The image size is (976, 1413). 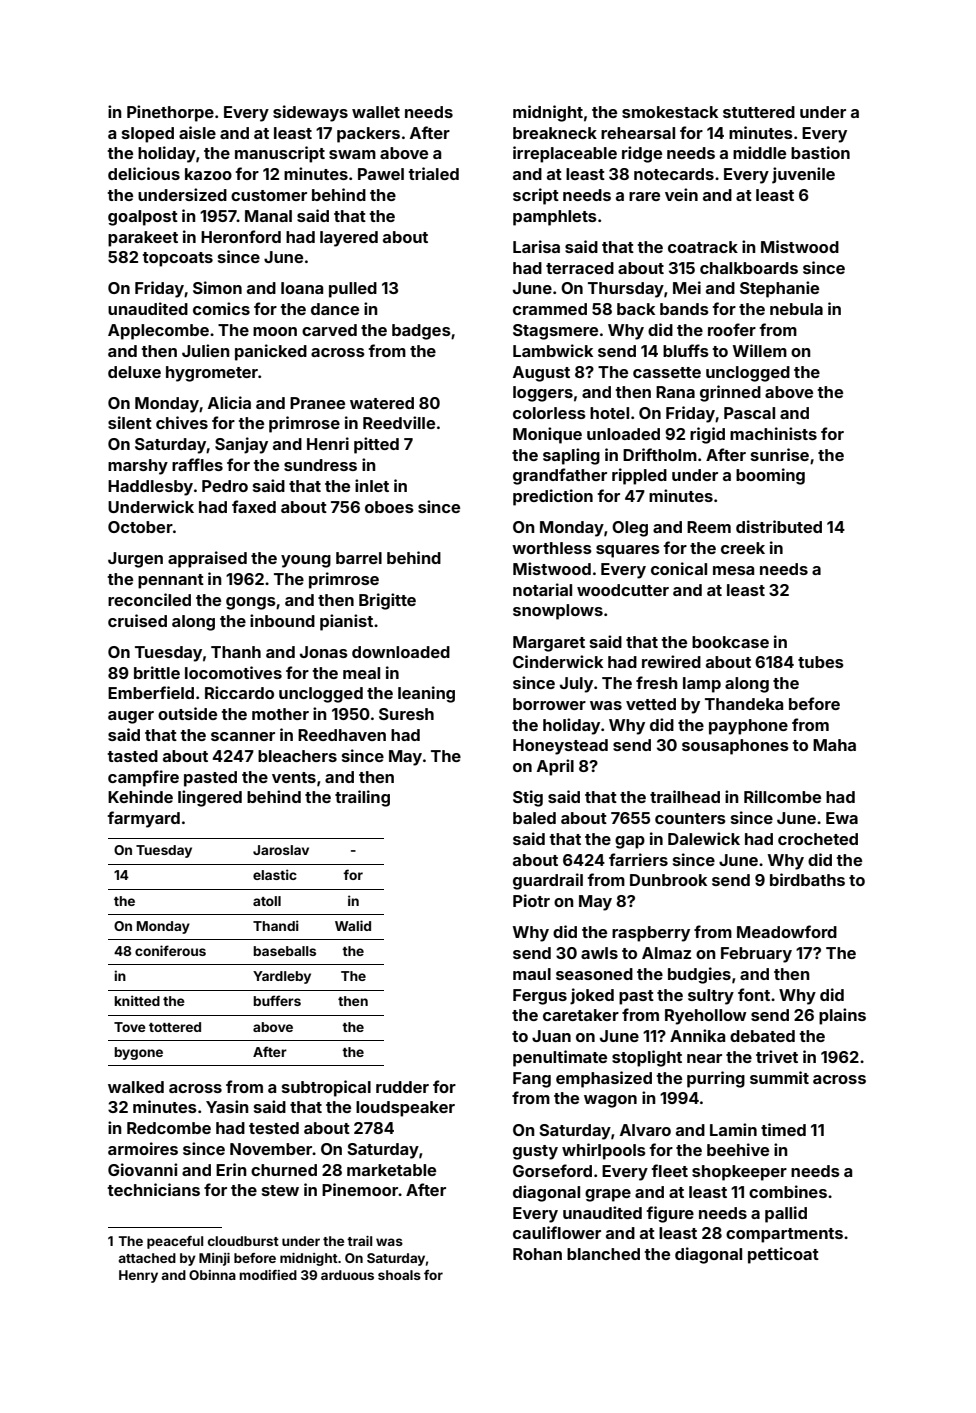 I want to click on distributed, so click(x=779, y=526).
